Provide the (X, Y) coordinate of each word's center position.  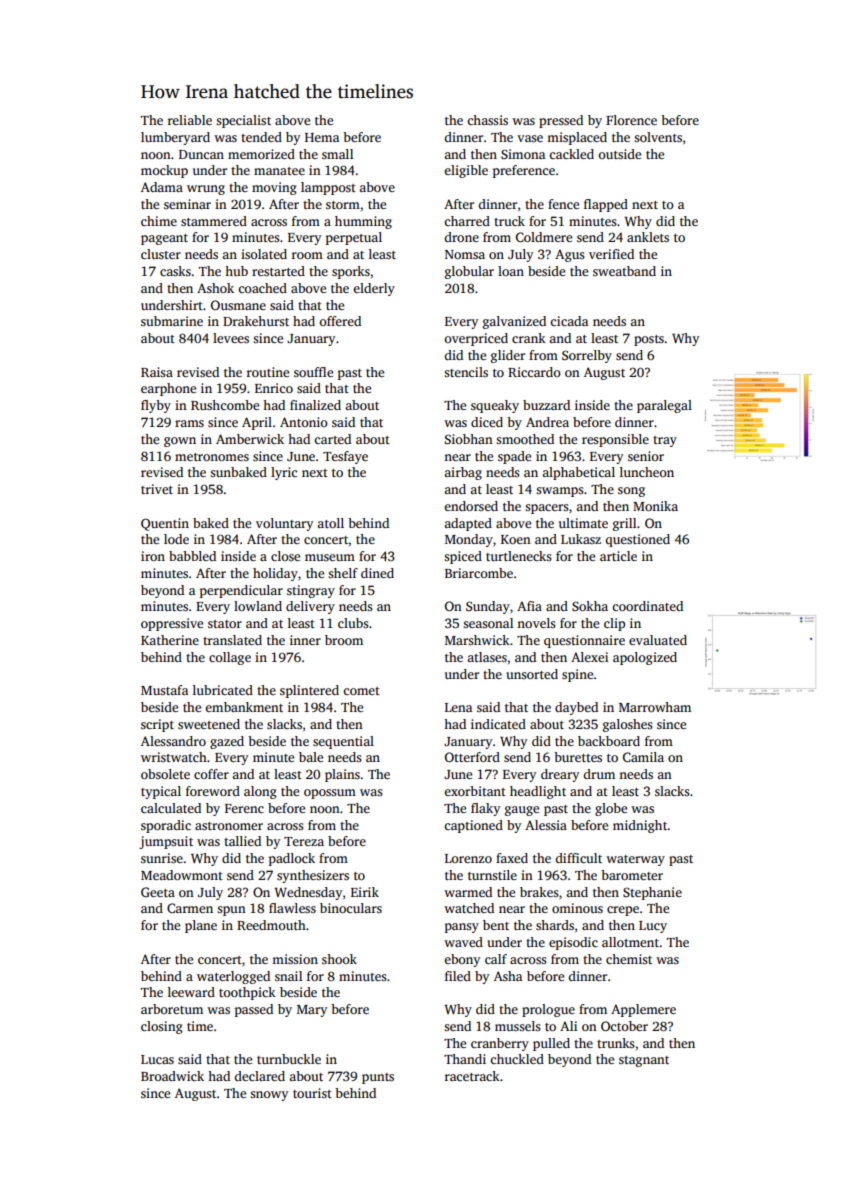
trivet (157, 489)
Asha (508, 976)
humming (363, 222)
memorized (261, 154)
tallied (242, 841)
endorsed (471, 506)
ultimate (583, 523)
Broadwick (172, 1076)
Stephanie (652, 893)
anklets (648, 237)
